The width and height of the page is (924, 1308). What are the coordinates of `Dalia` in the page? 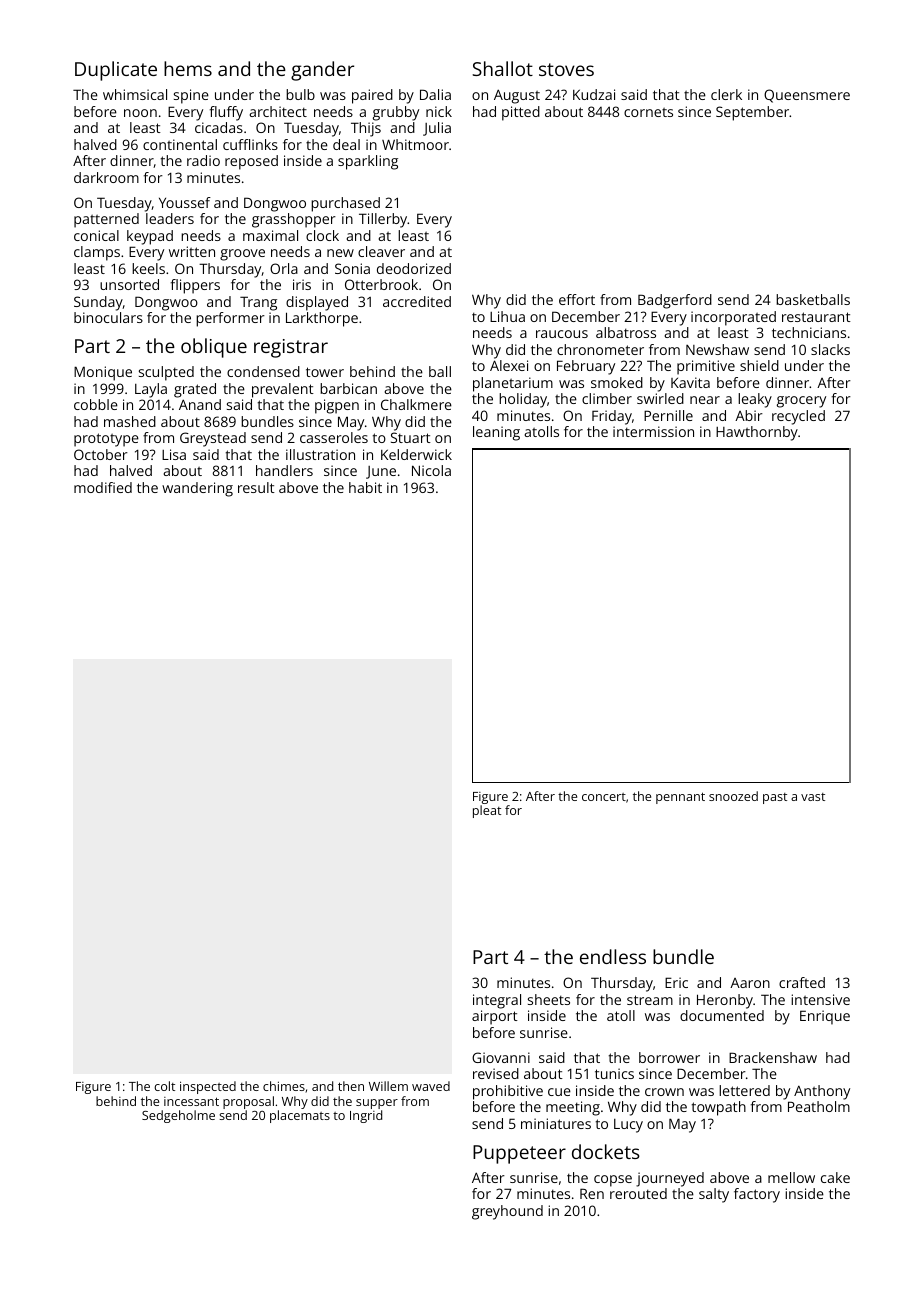 It's located at (435, 94).
